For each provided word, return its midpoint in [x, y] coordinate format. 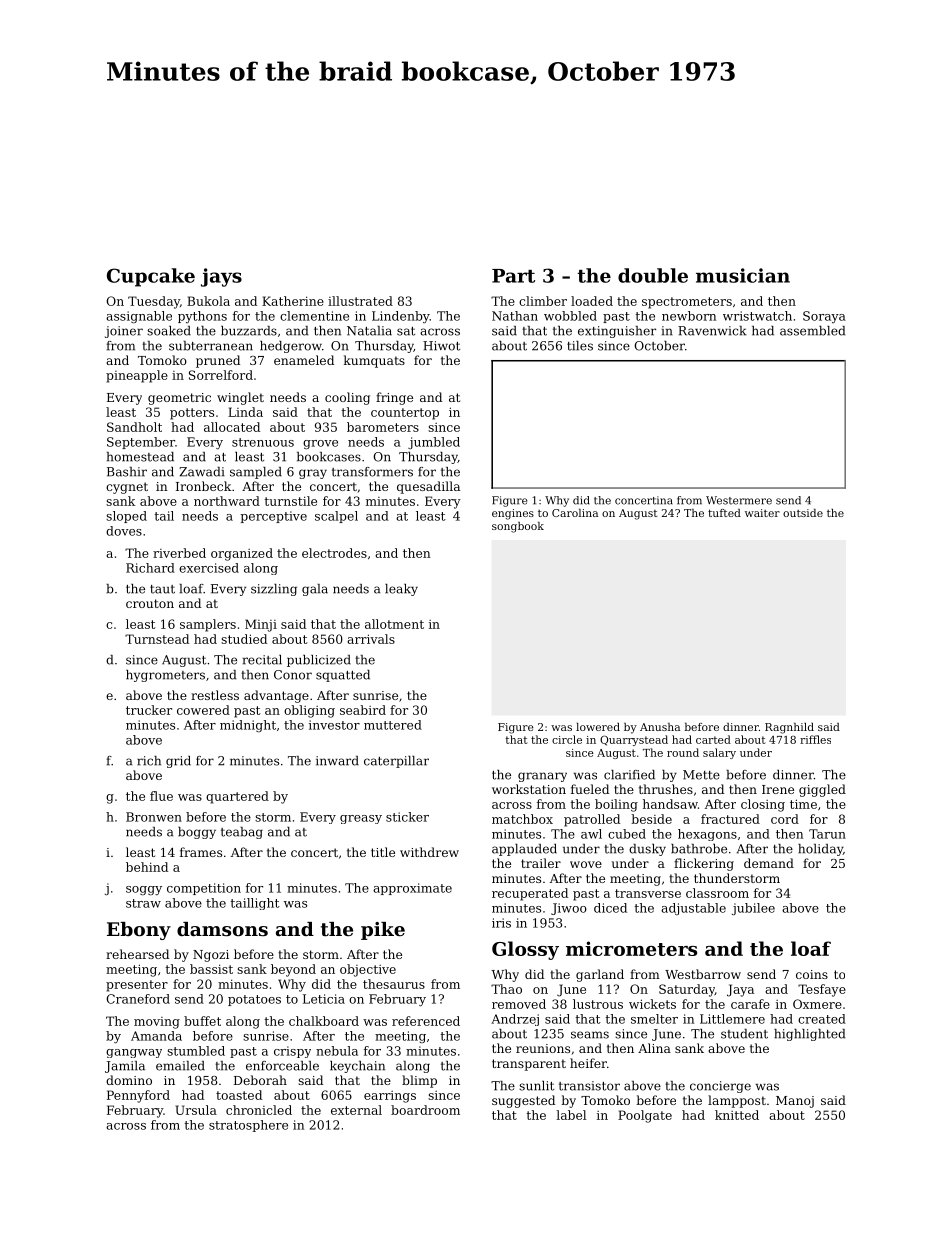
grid [178, 762]
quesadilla [428, 487]
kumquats [374, 361]
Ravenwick [712, 331]
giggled [822, 790]
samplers [208, 625]
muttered [393, 725]
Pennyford [138, 1096]
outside [803, 513]
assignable [139, 317]
